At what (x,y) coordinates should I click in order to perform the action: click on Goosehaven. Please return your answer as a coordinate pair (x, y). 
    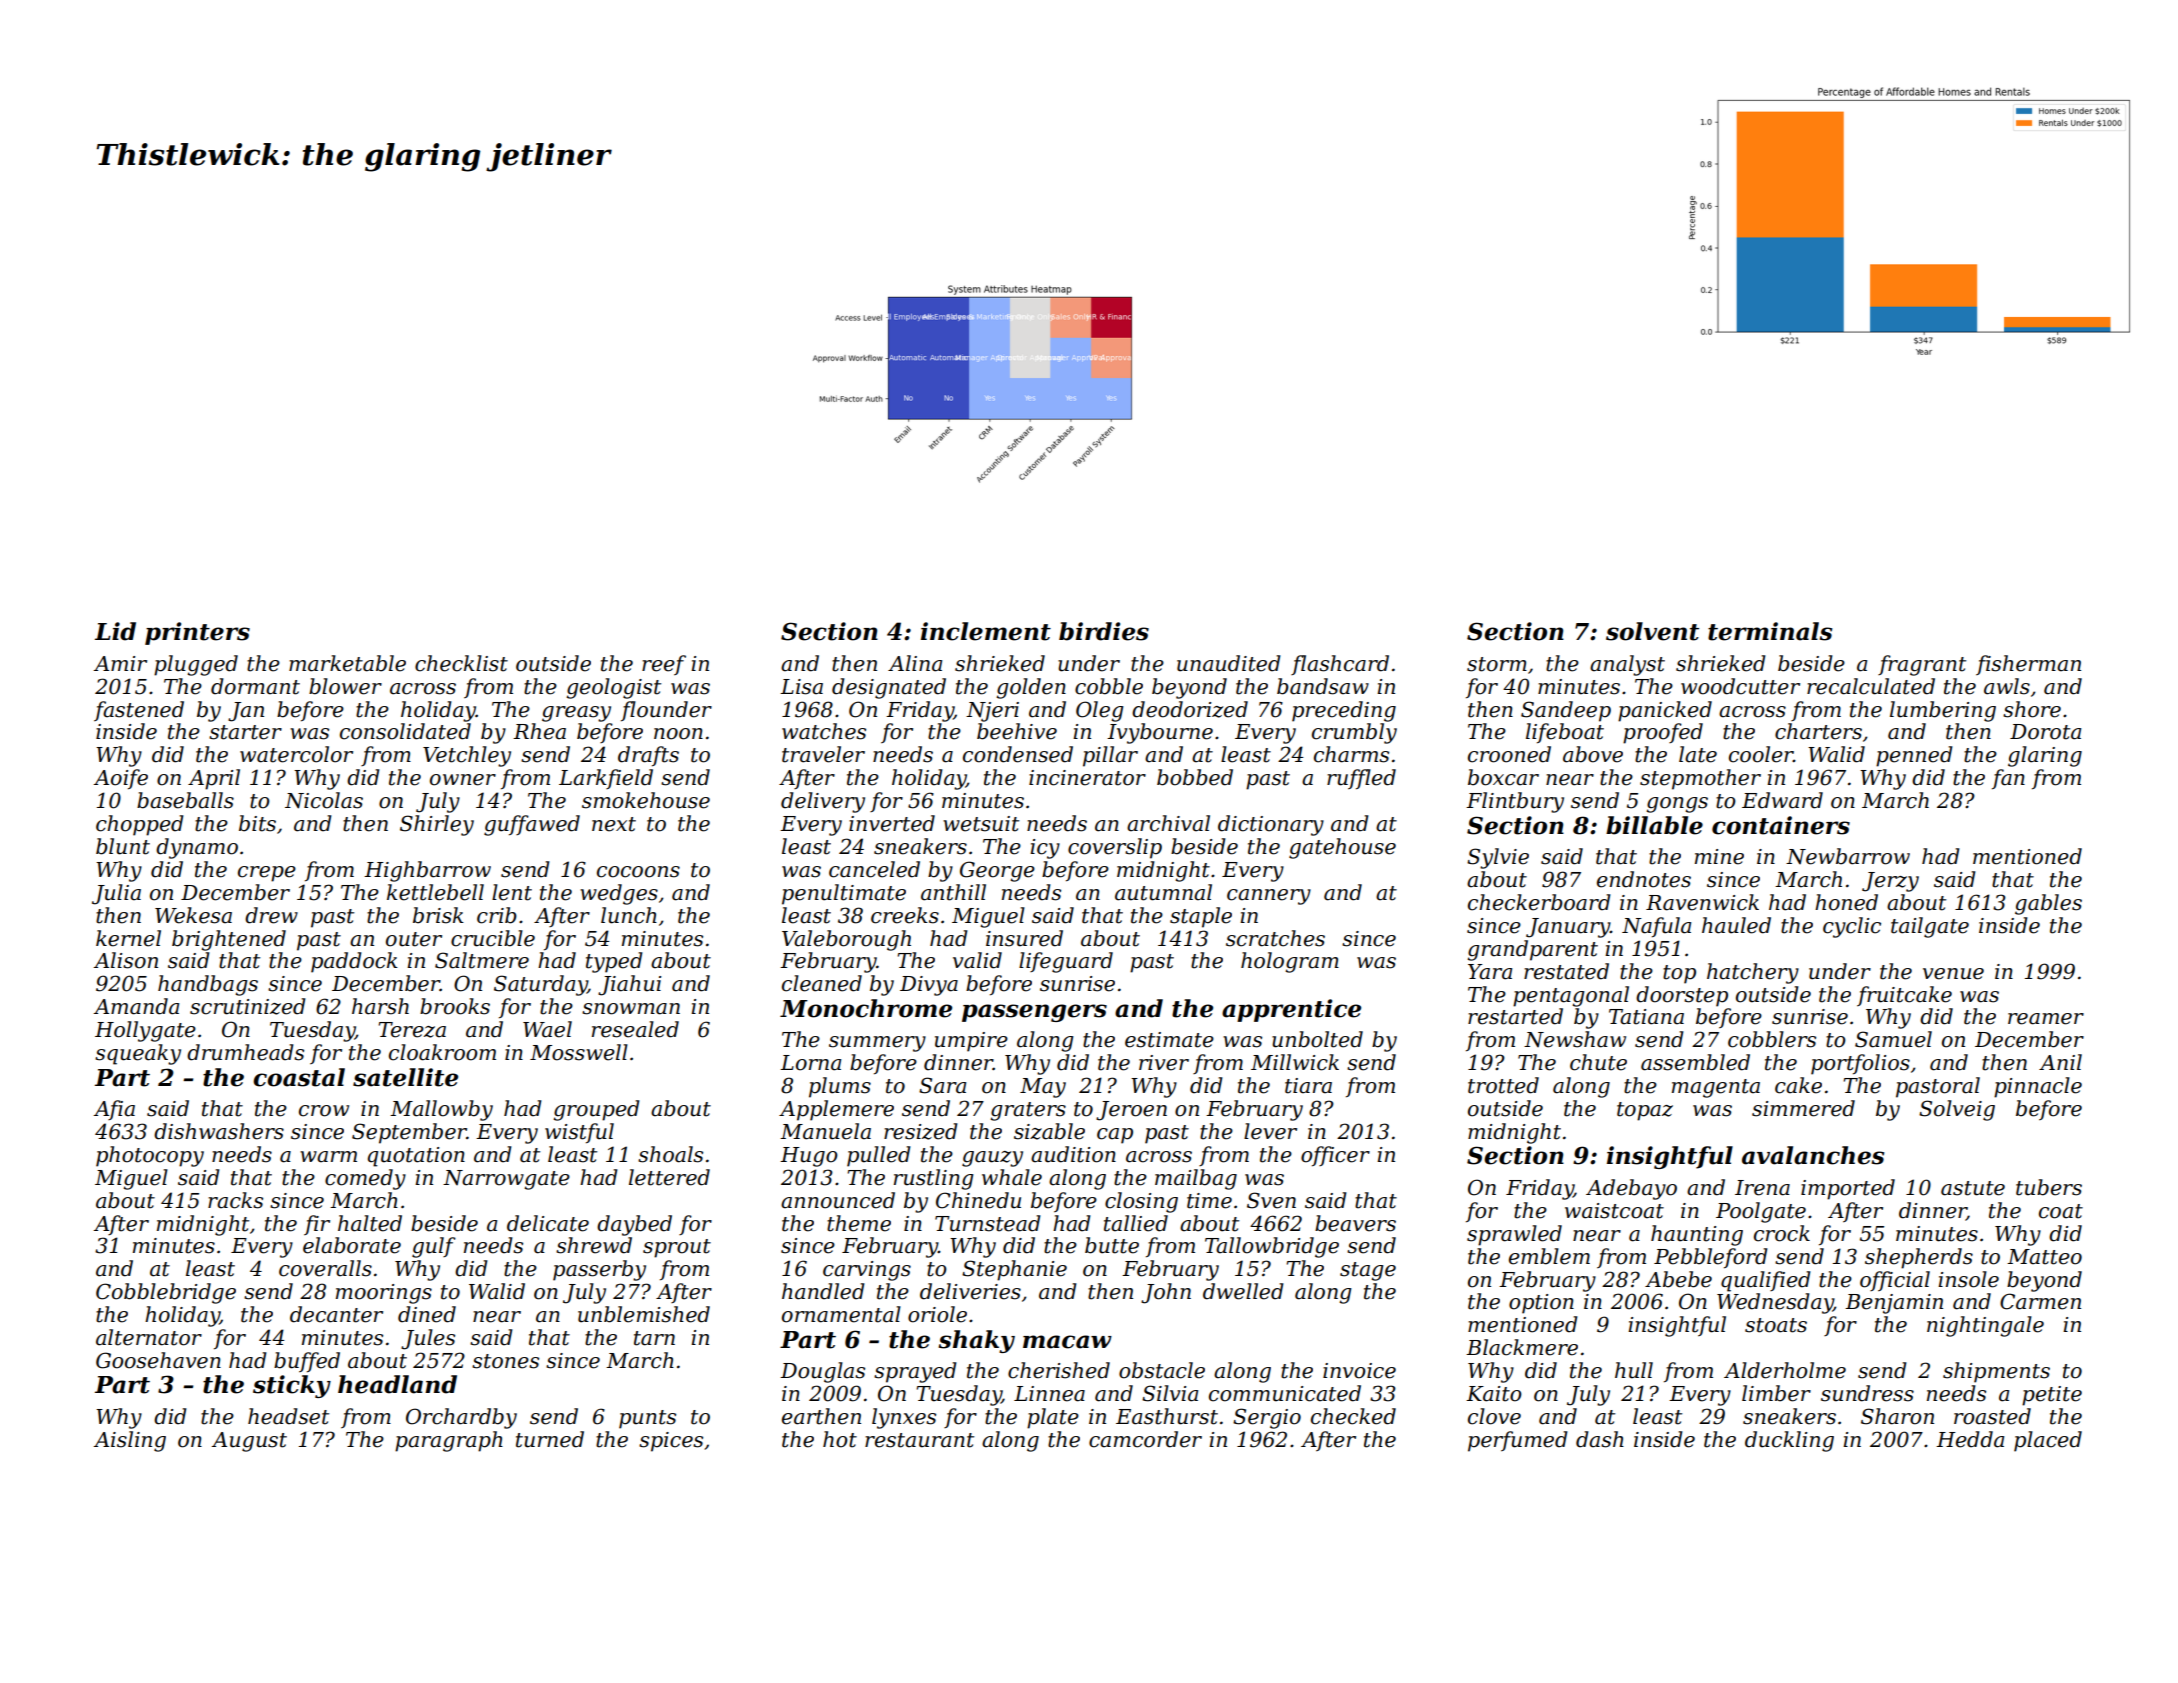
    Looking at the image, I should click on (158, 1360).
